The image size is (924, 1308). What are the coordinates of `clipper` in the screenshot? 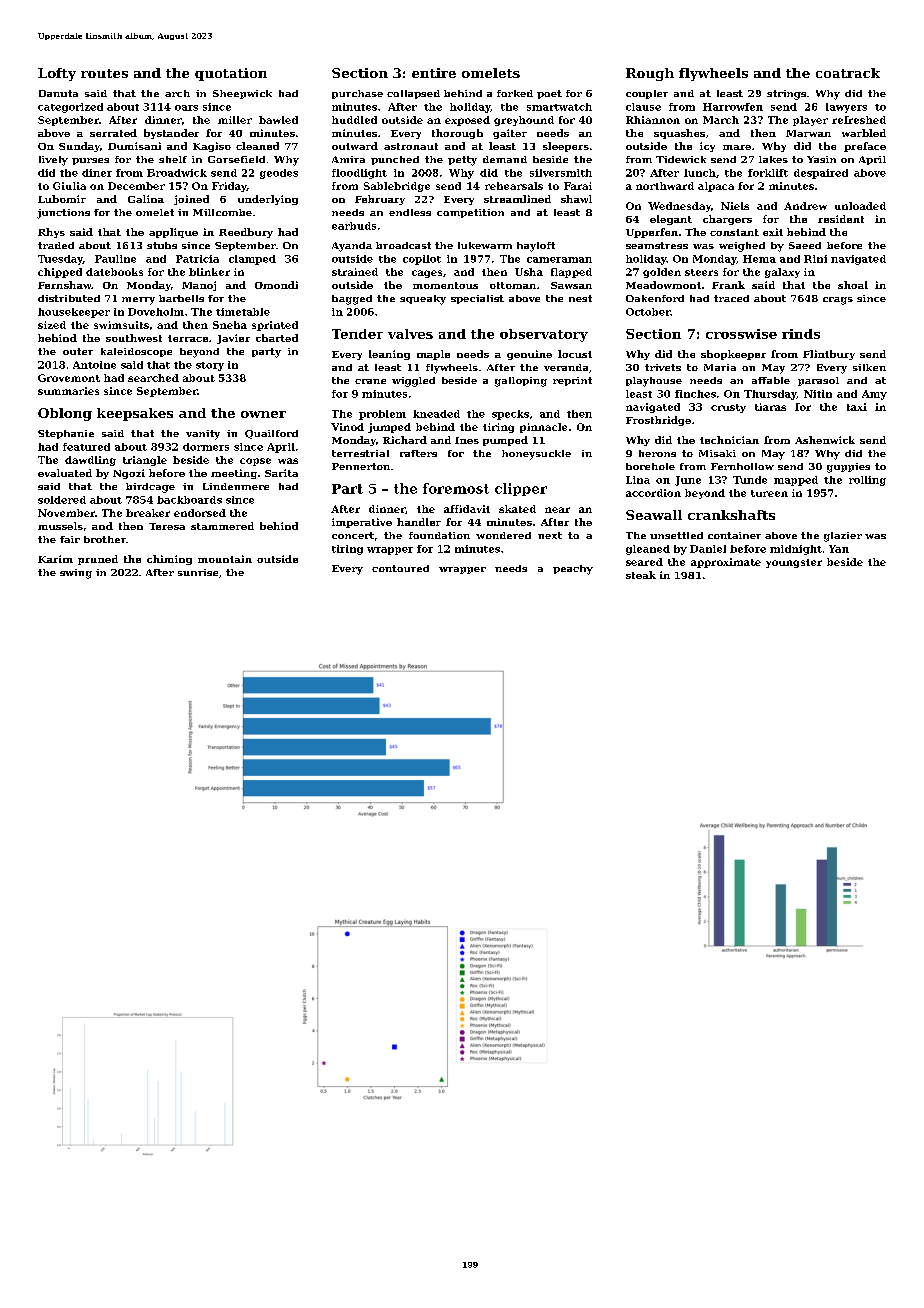 It's located at (521, 489).
